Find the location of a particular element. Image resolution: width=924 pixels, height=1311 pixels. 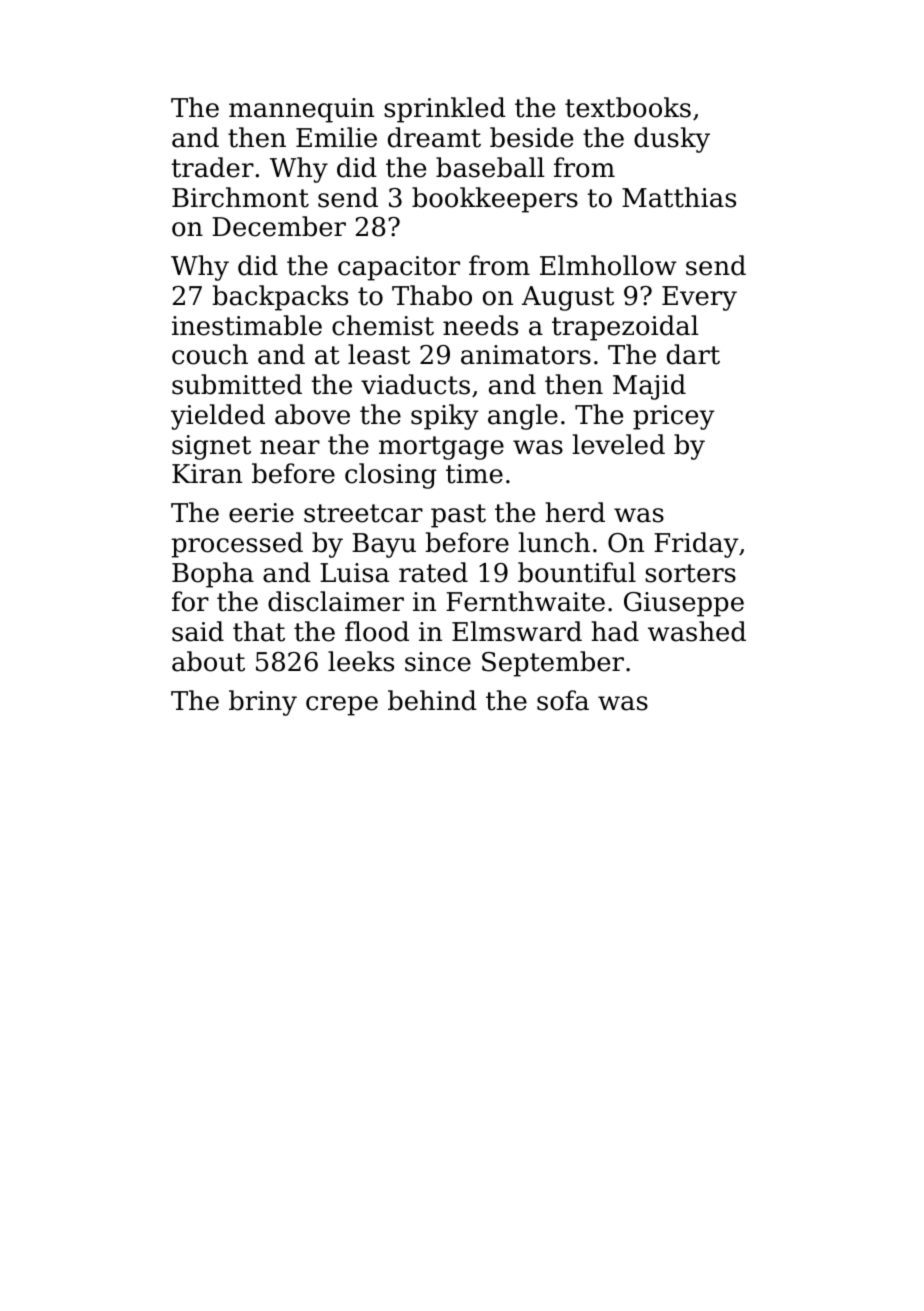

Thabo is located at coordinates (432, 295).
